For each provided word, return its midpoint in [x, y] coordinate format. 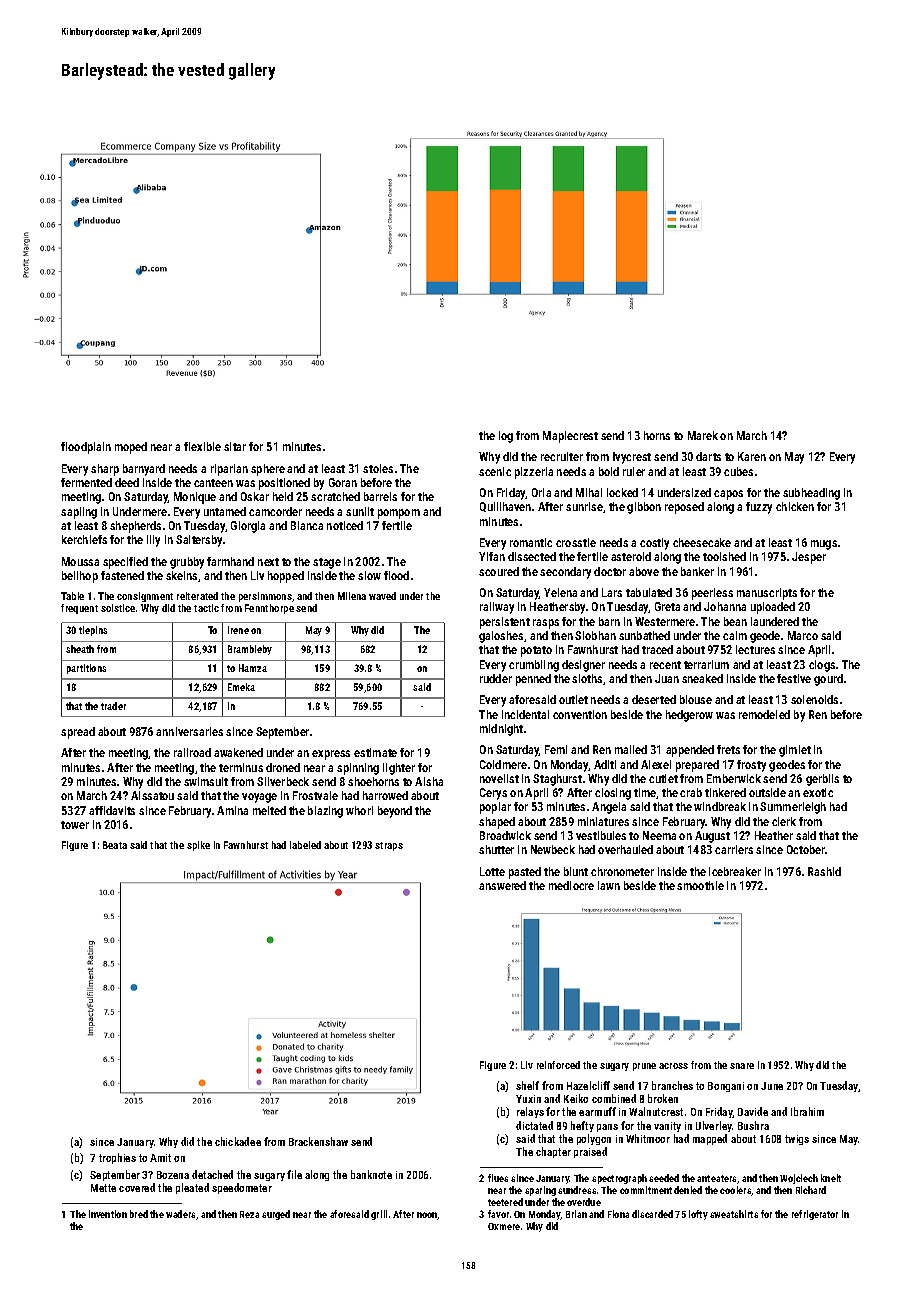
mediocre [571, 885]
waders [180, 1214]
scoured [499, 571]
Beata [115, 845]
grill [379, 1215]
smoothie [700, 885]
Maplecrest [570, 437]
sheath [80, 649]
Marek [703, 435]
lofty [698, 1215]
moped [131, 448]
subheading [811, 494]
